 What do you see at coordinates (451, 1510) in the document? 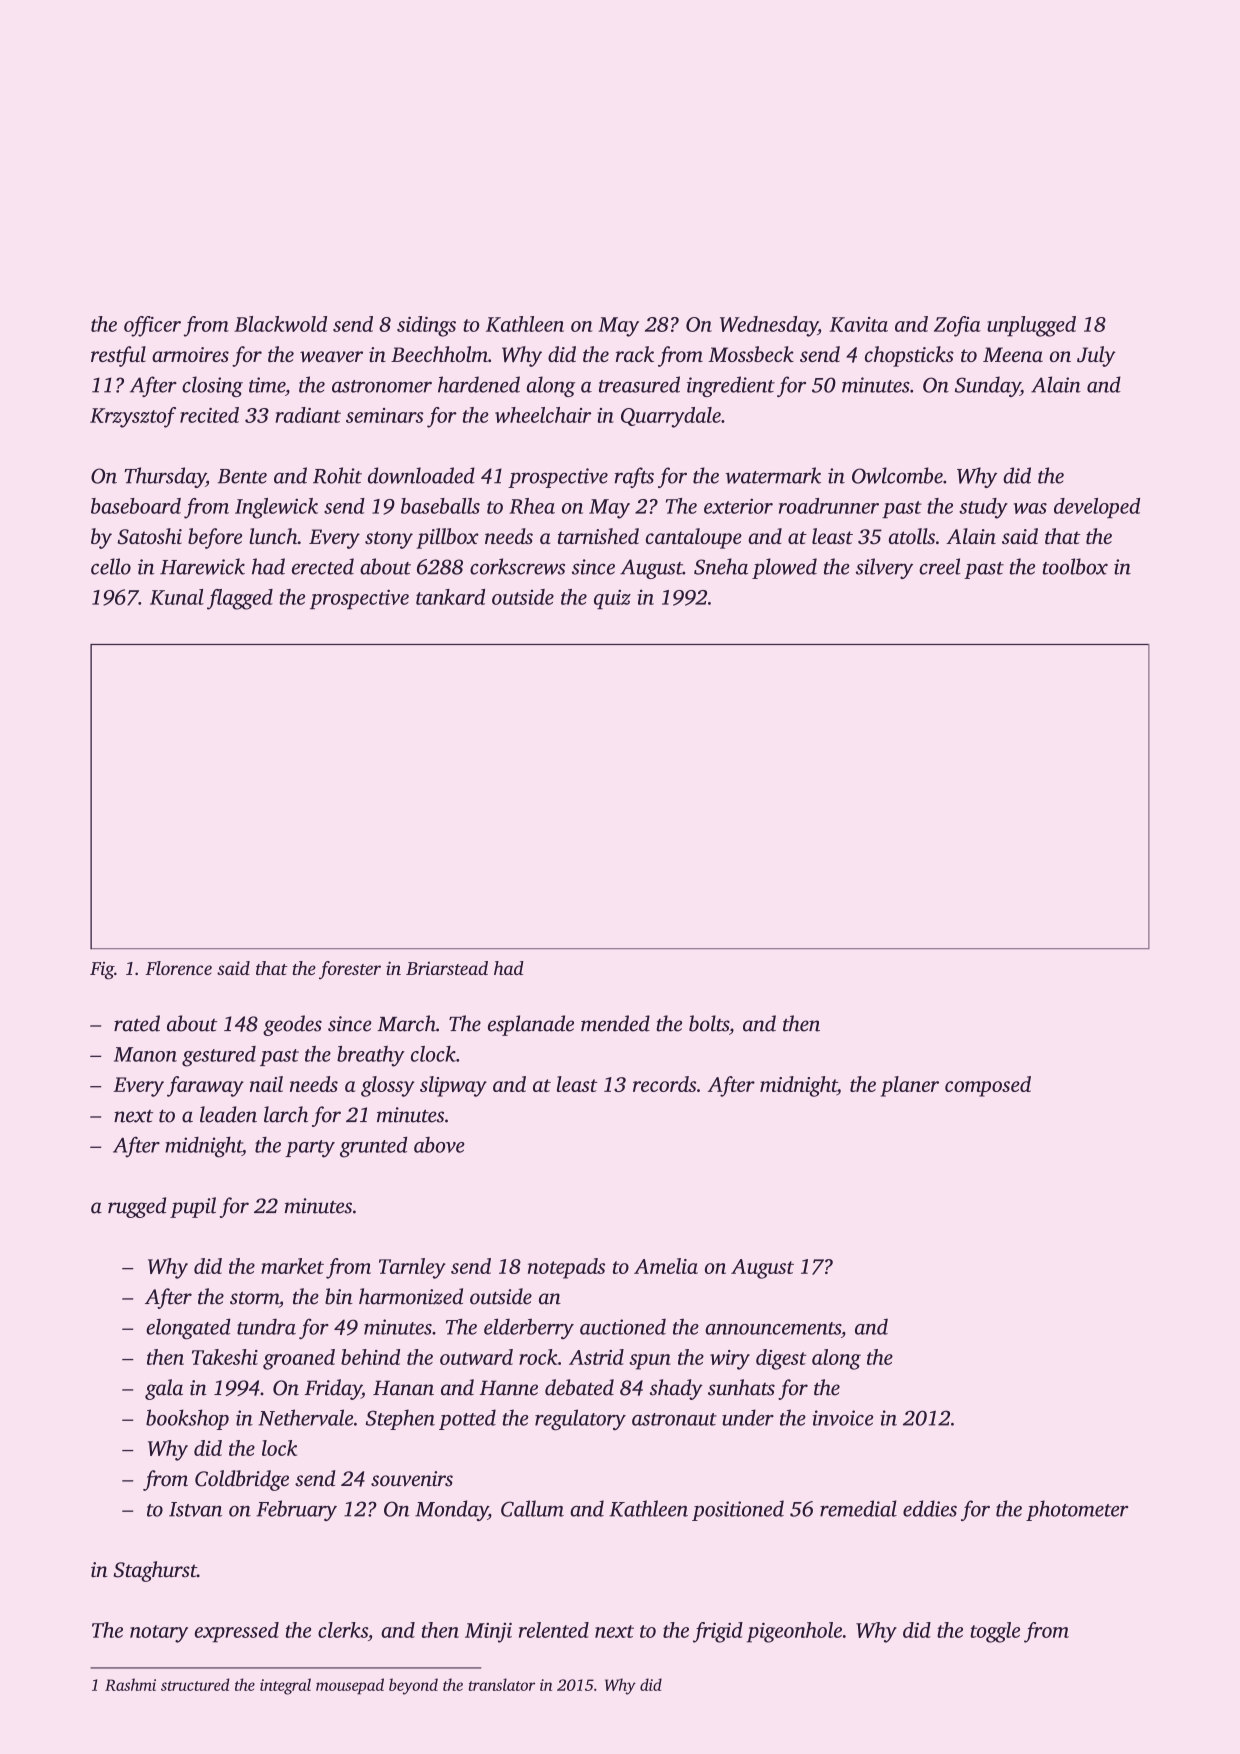
I see `Monday` at bounding box center [451, 1510].
